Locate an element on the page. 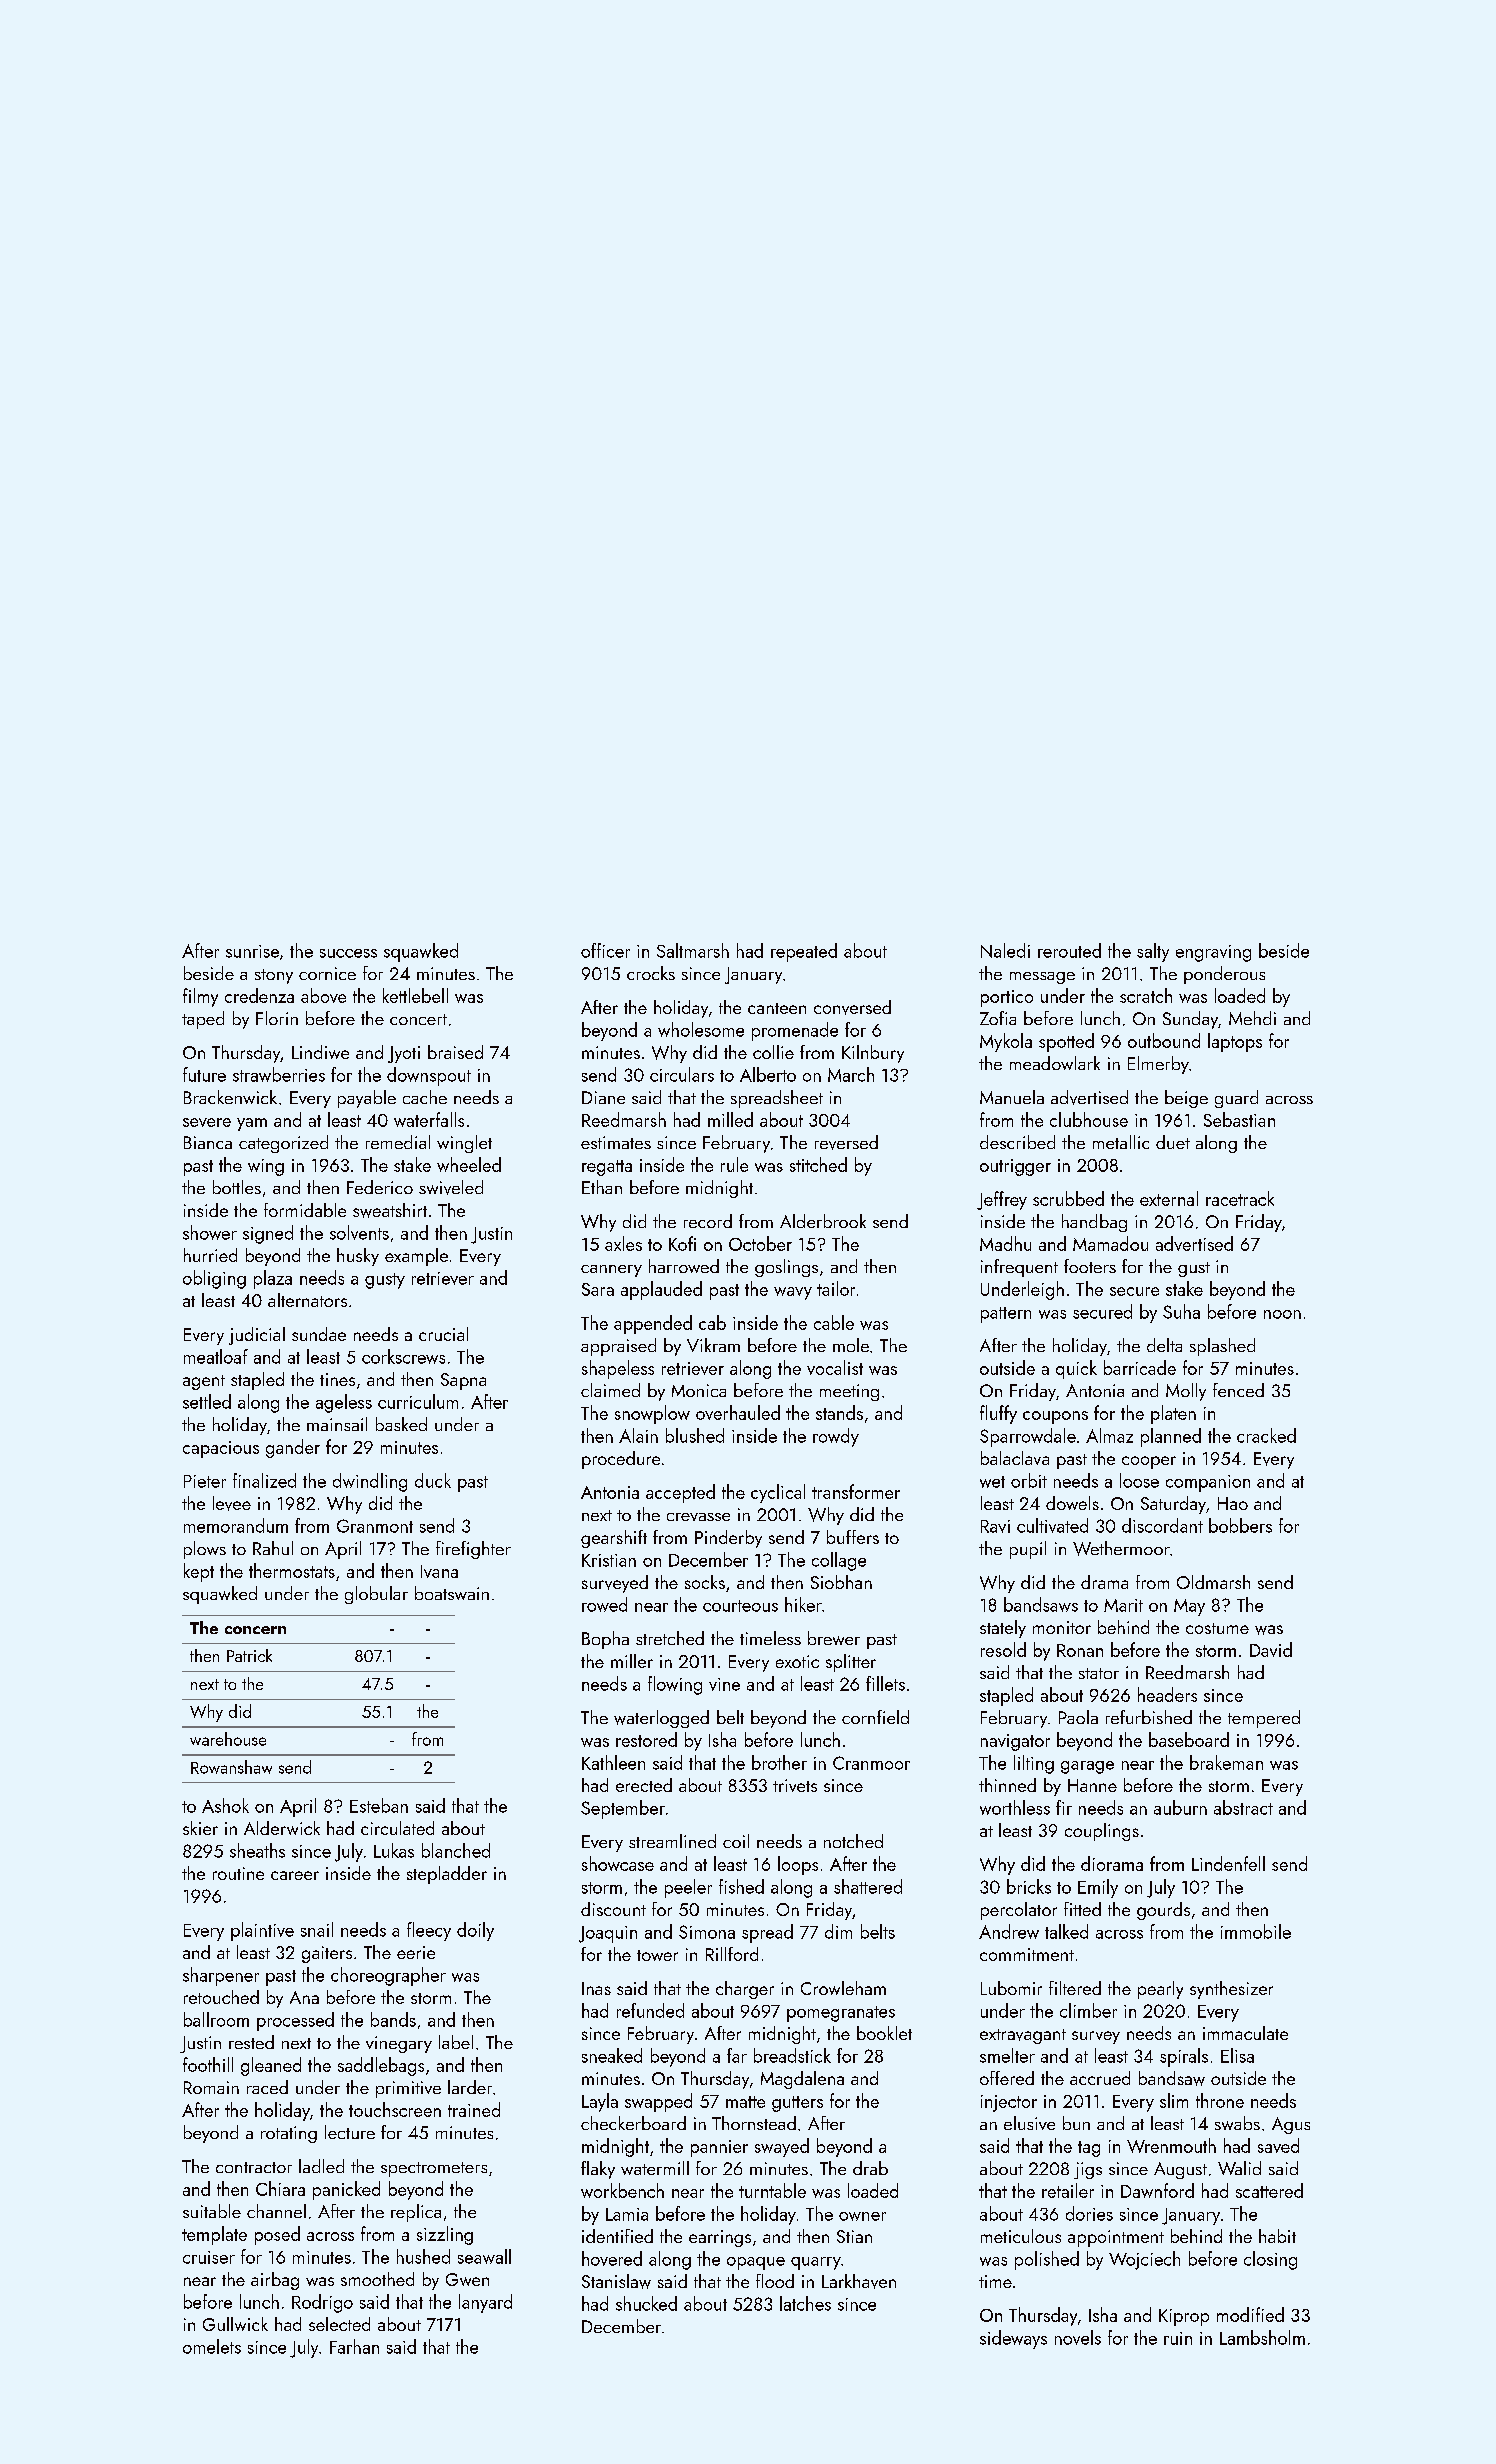 Image resolution: width=1496 pixels, height=2464 pixels. firefighter is located at coordinates (473, 1550).
